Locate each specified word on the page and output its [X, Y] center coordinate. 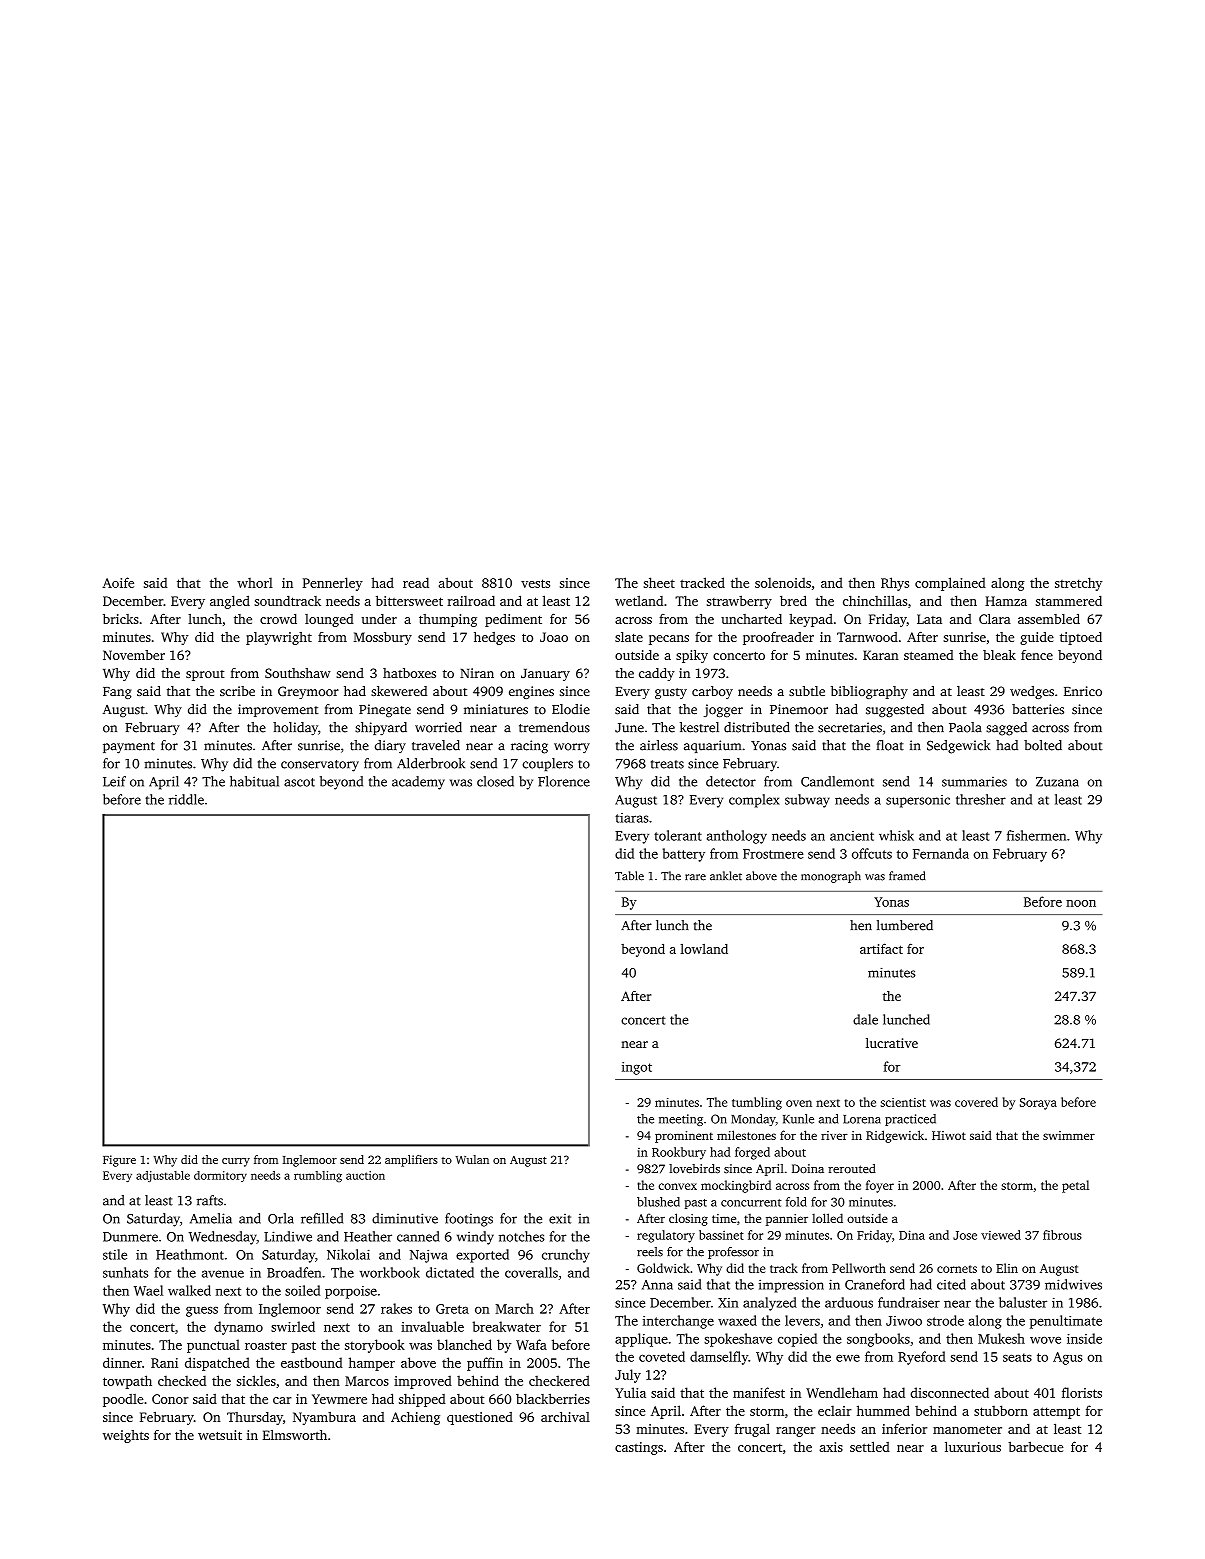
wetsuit [220, 1435]
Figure [119, 1161]
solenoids [783, 582]
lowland [704, 949]
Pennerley [333, 584]
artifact [881, 948]
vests [535, 583]
